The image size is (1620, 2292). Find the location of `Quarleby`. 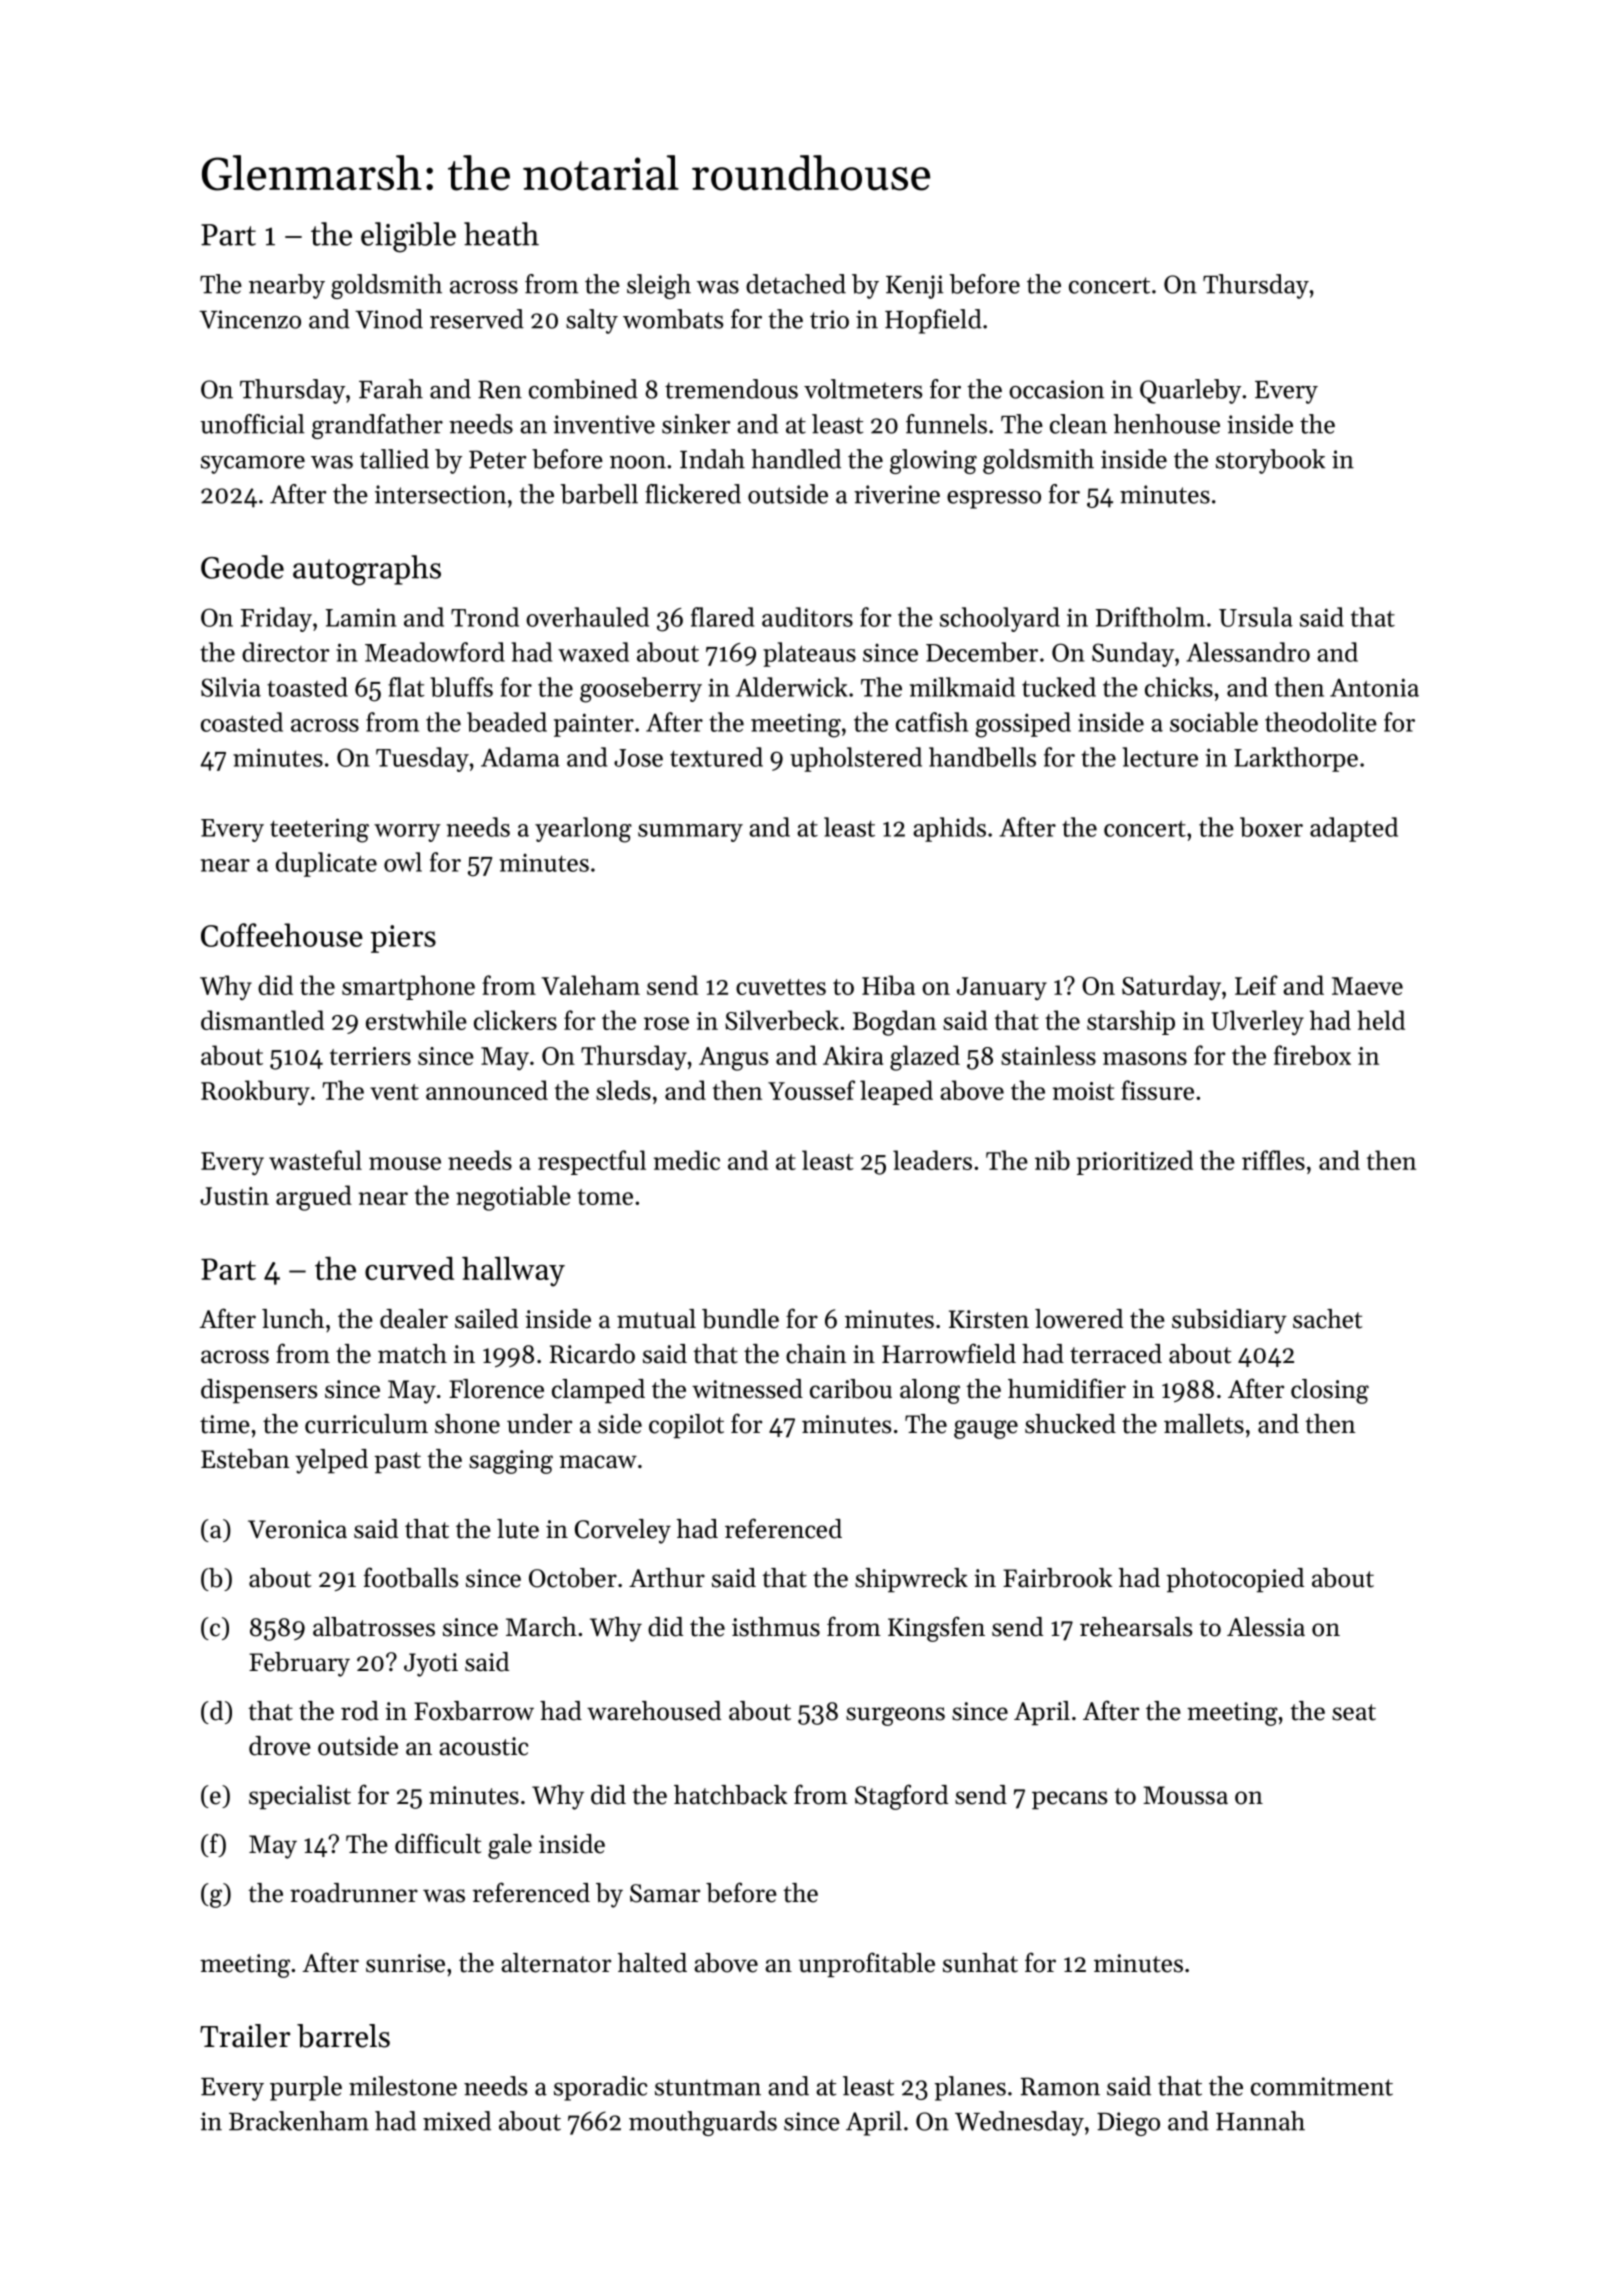

Quarleby is located at coordinates (1190, 391).
